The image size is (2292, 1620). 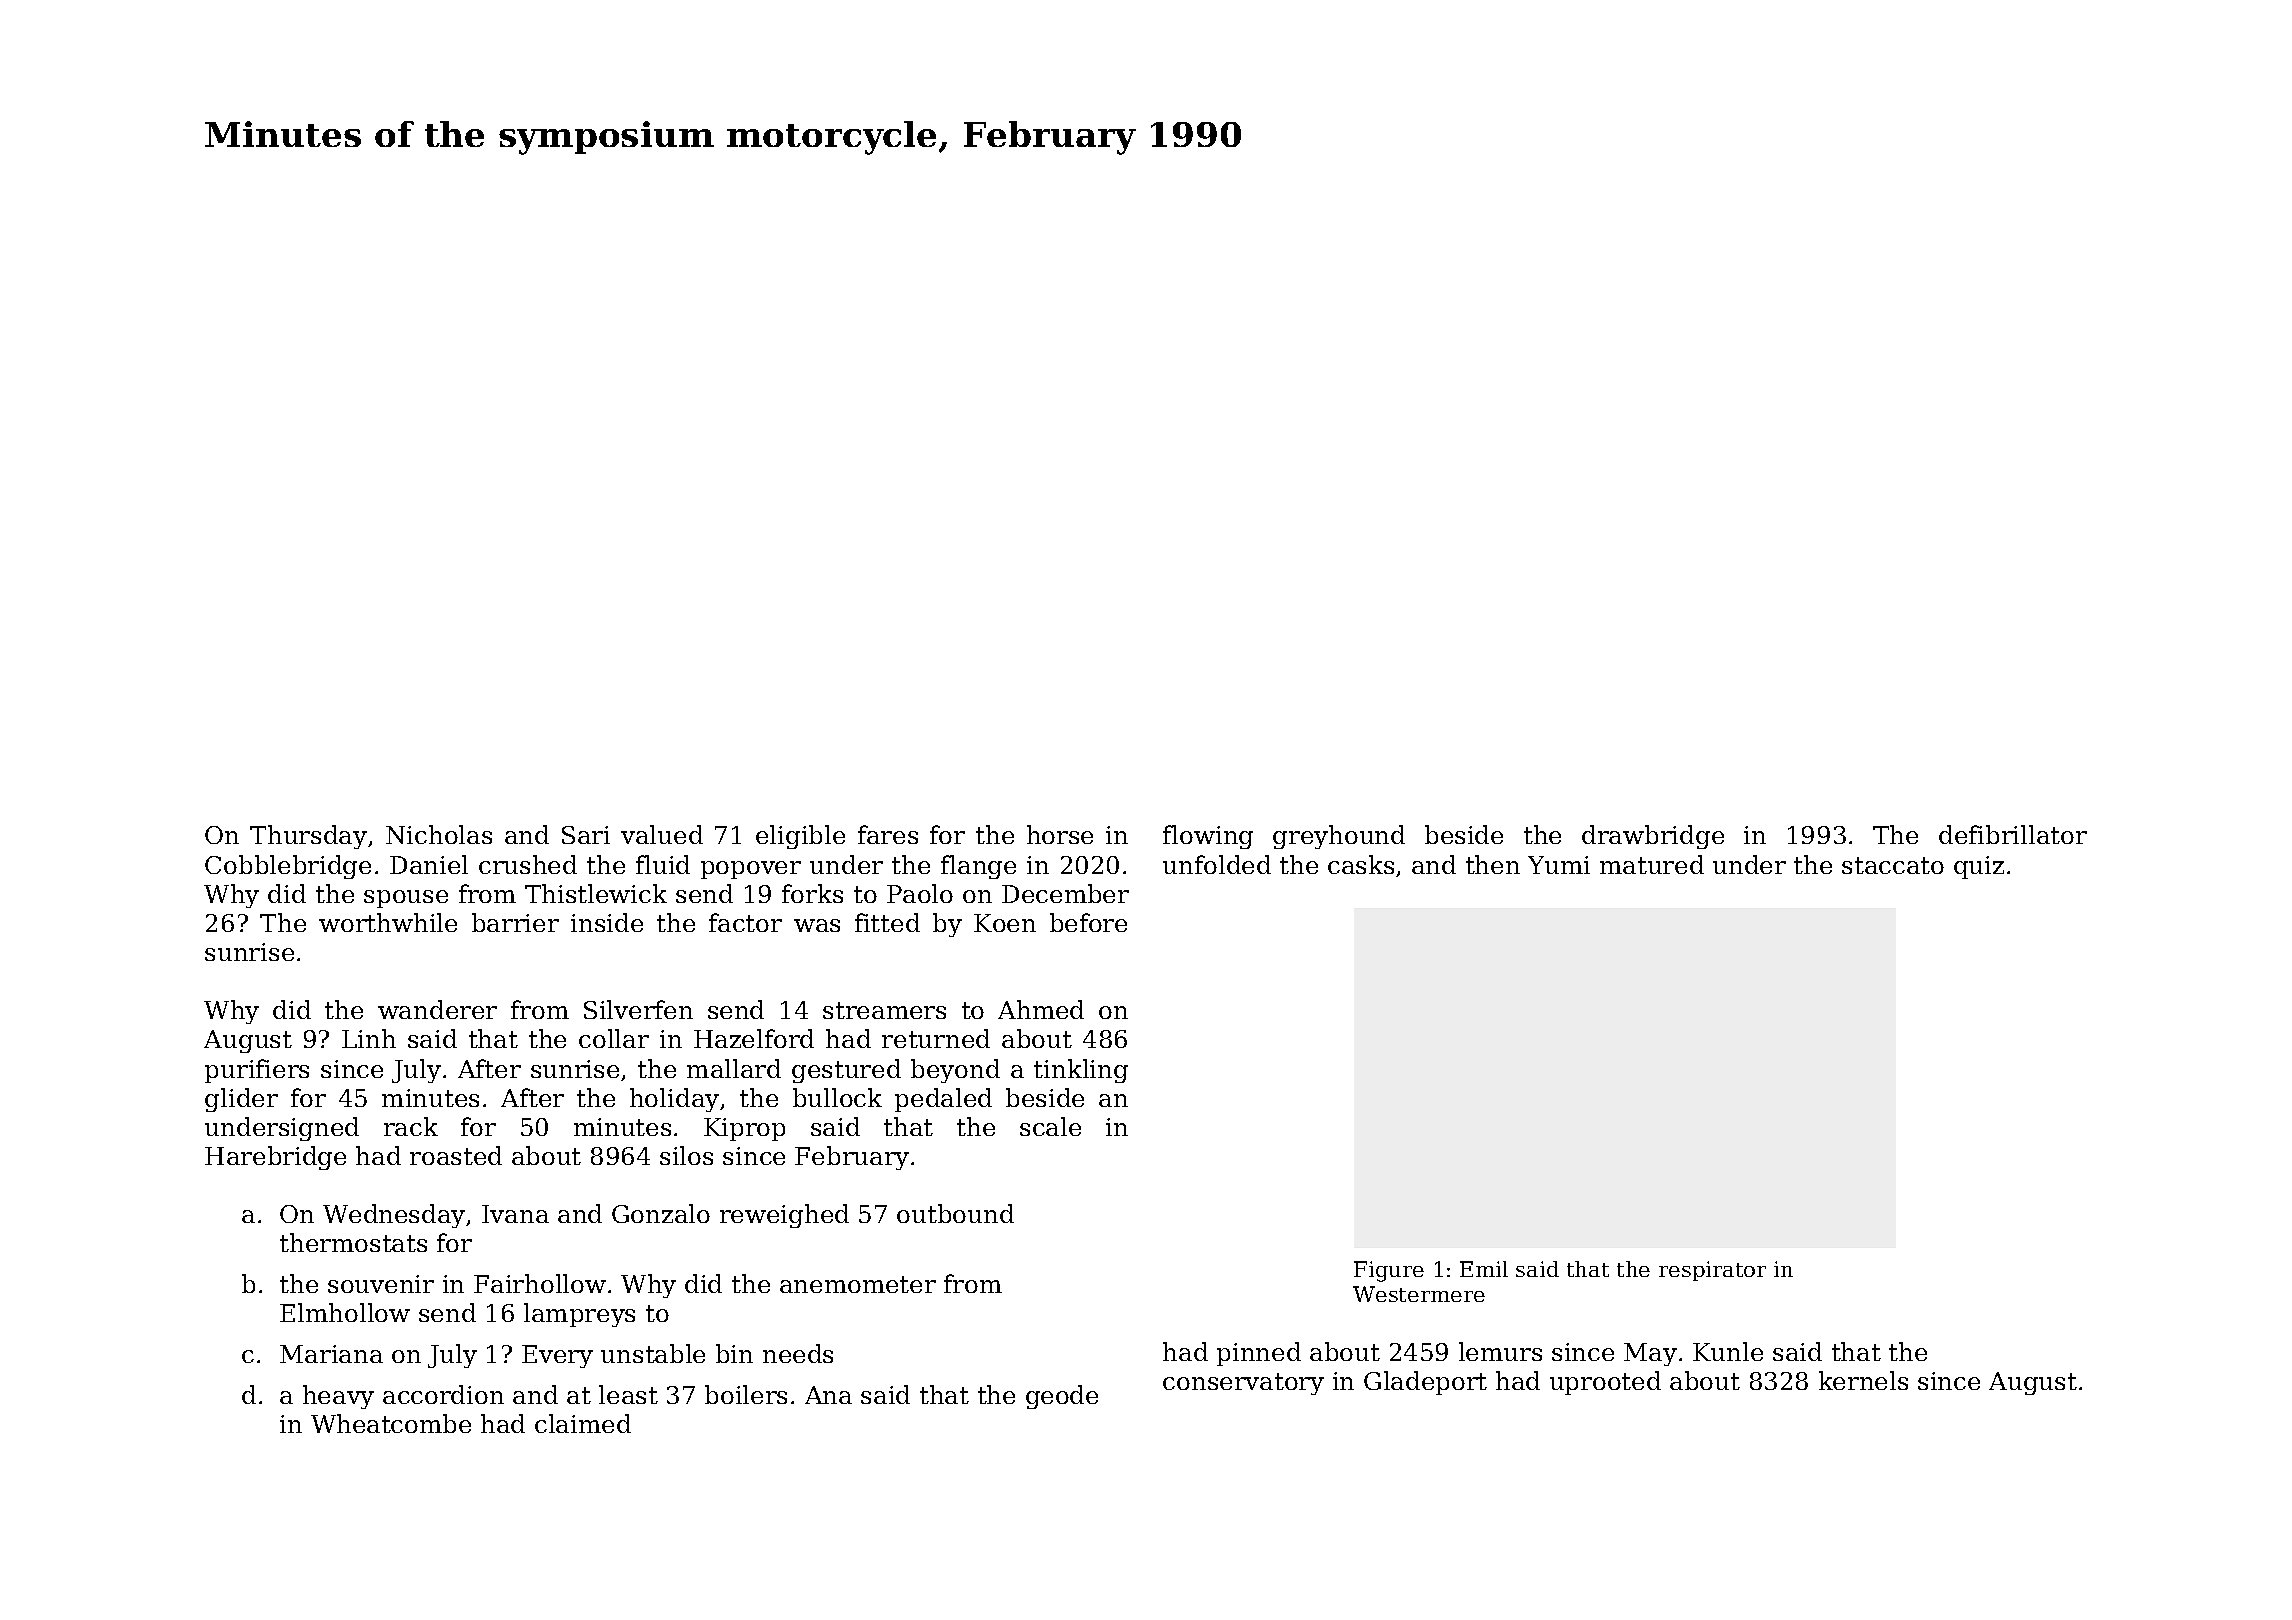 What do you see at coordinates (1041, 1009) in the page?
I see `Ahmed` at bounding box center [1041, 1009].
